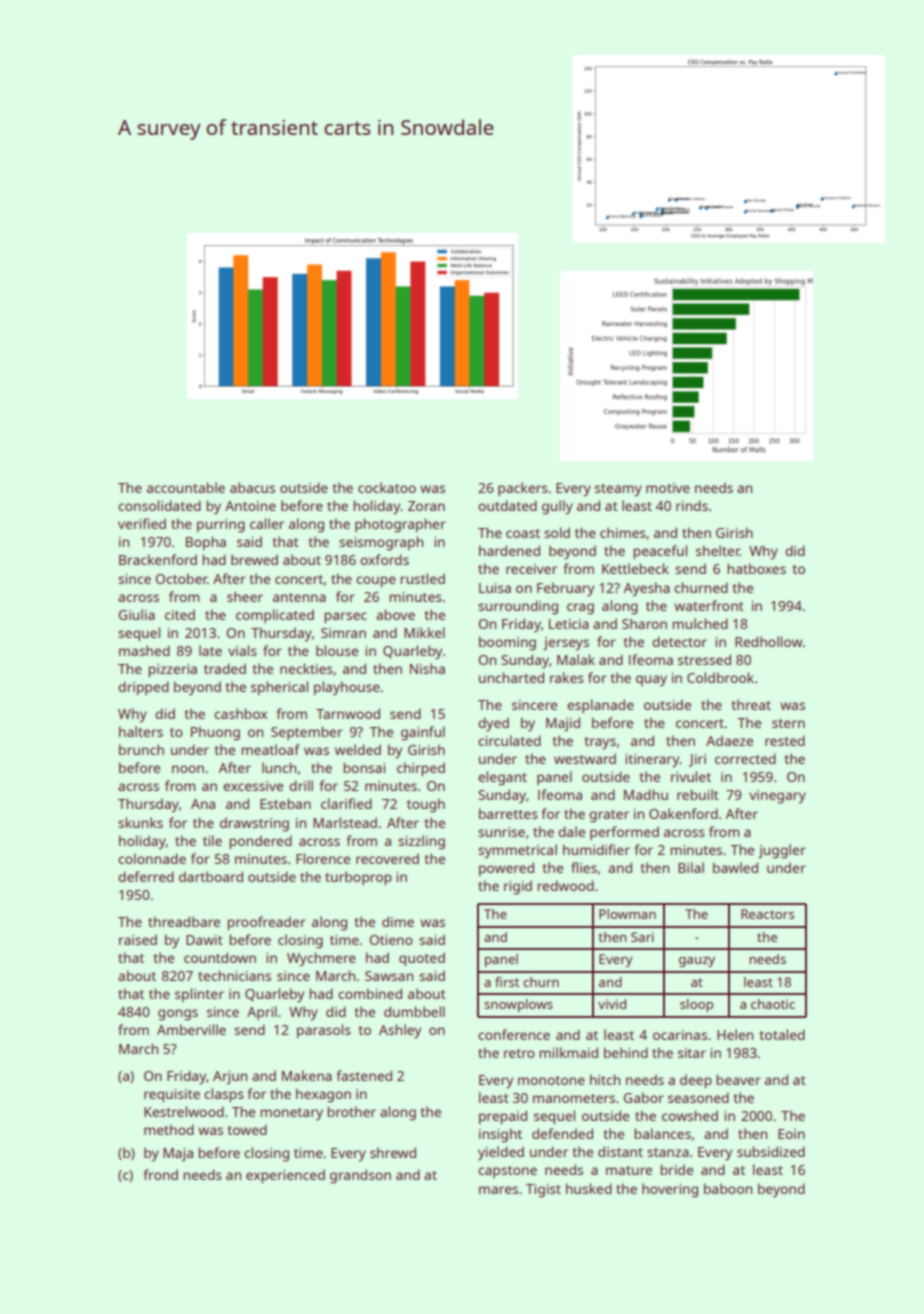 The height and width of the screenshot is (1314, 924). I want to click on raised, so click(138, 939).
